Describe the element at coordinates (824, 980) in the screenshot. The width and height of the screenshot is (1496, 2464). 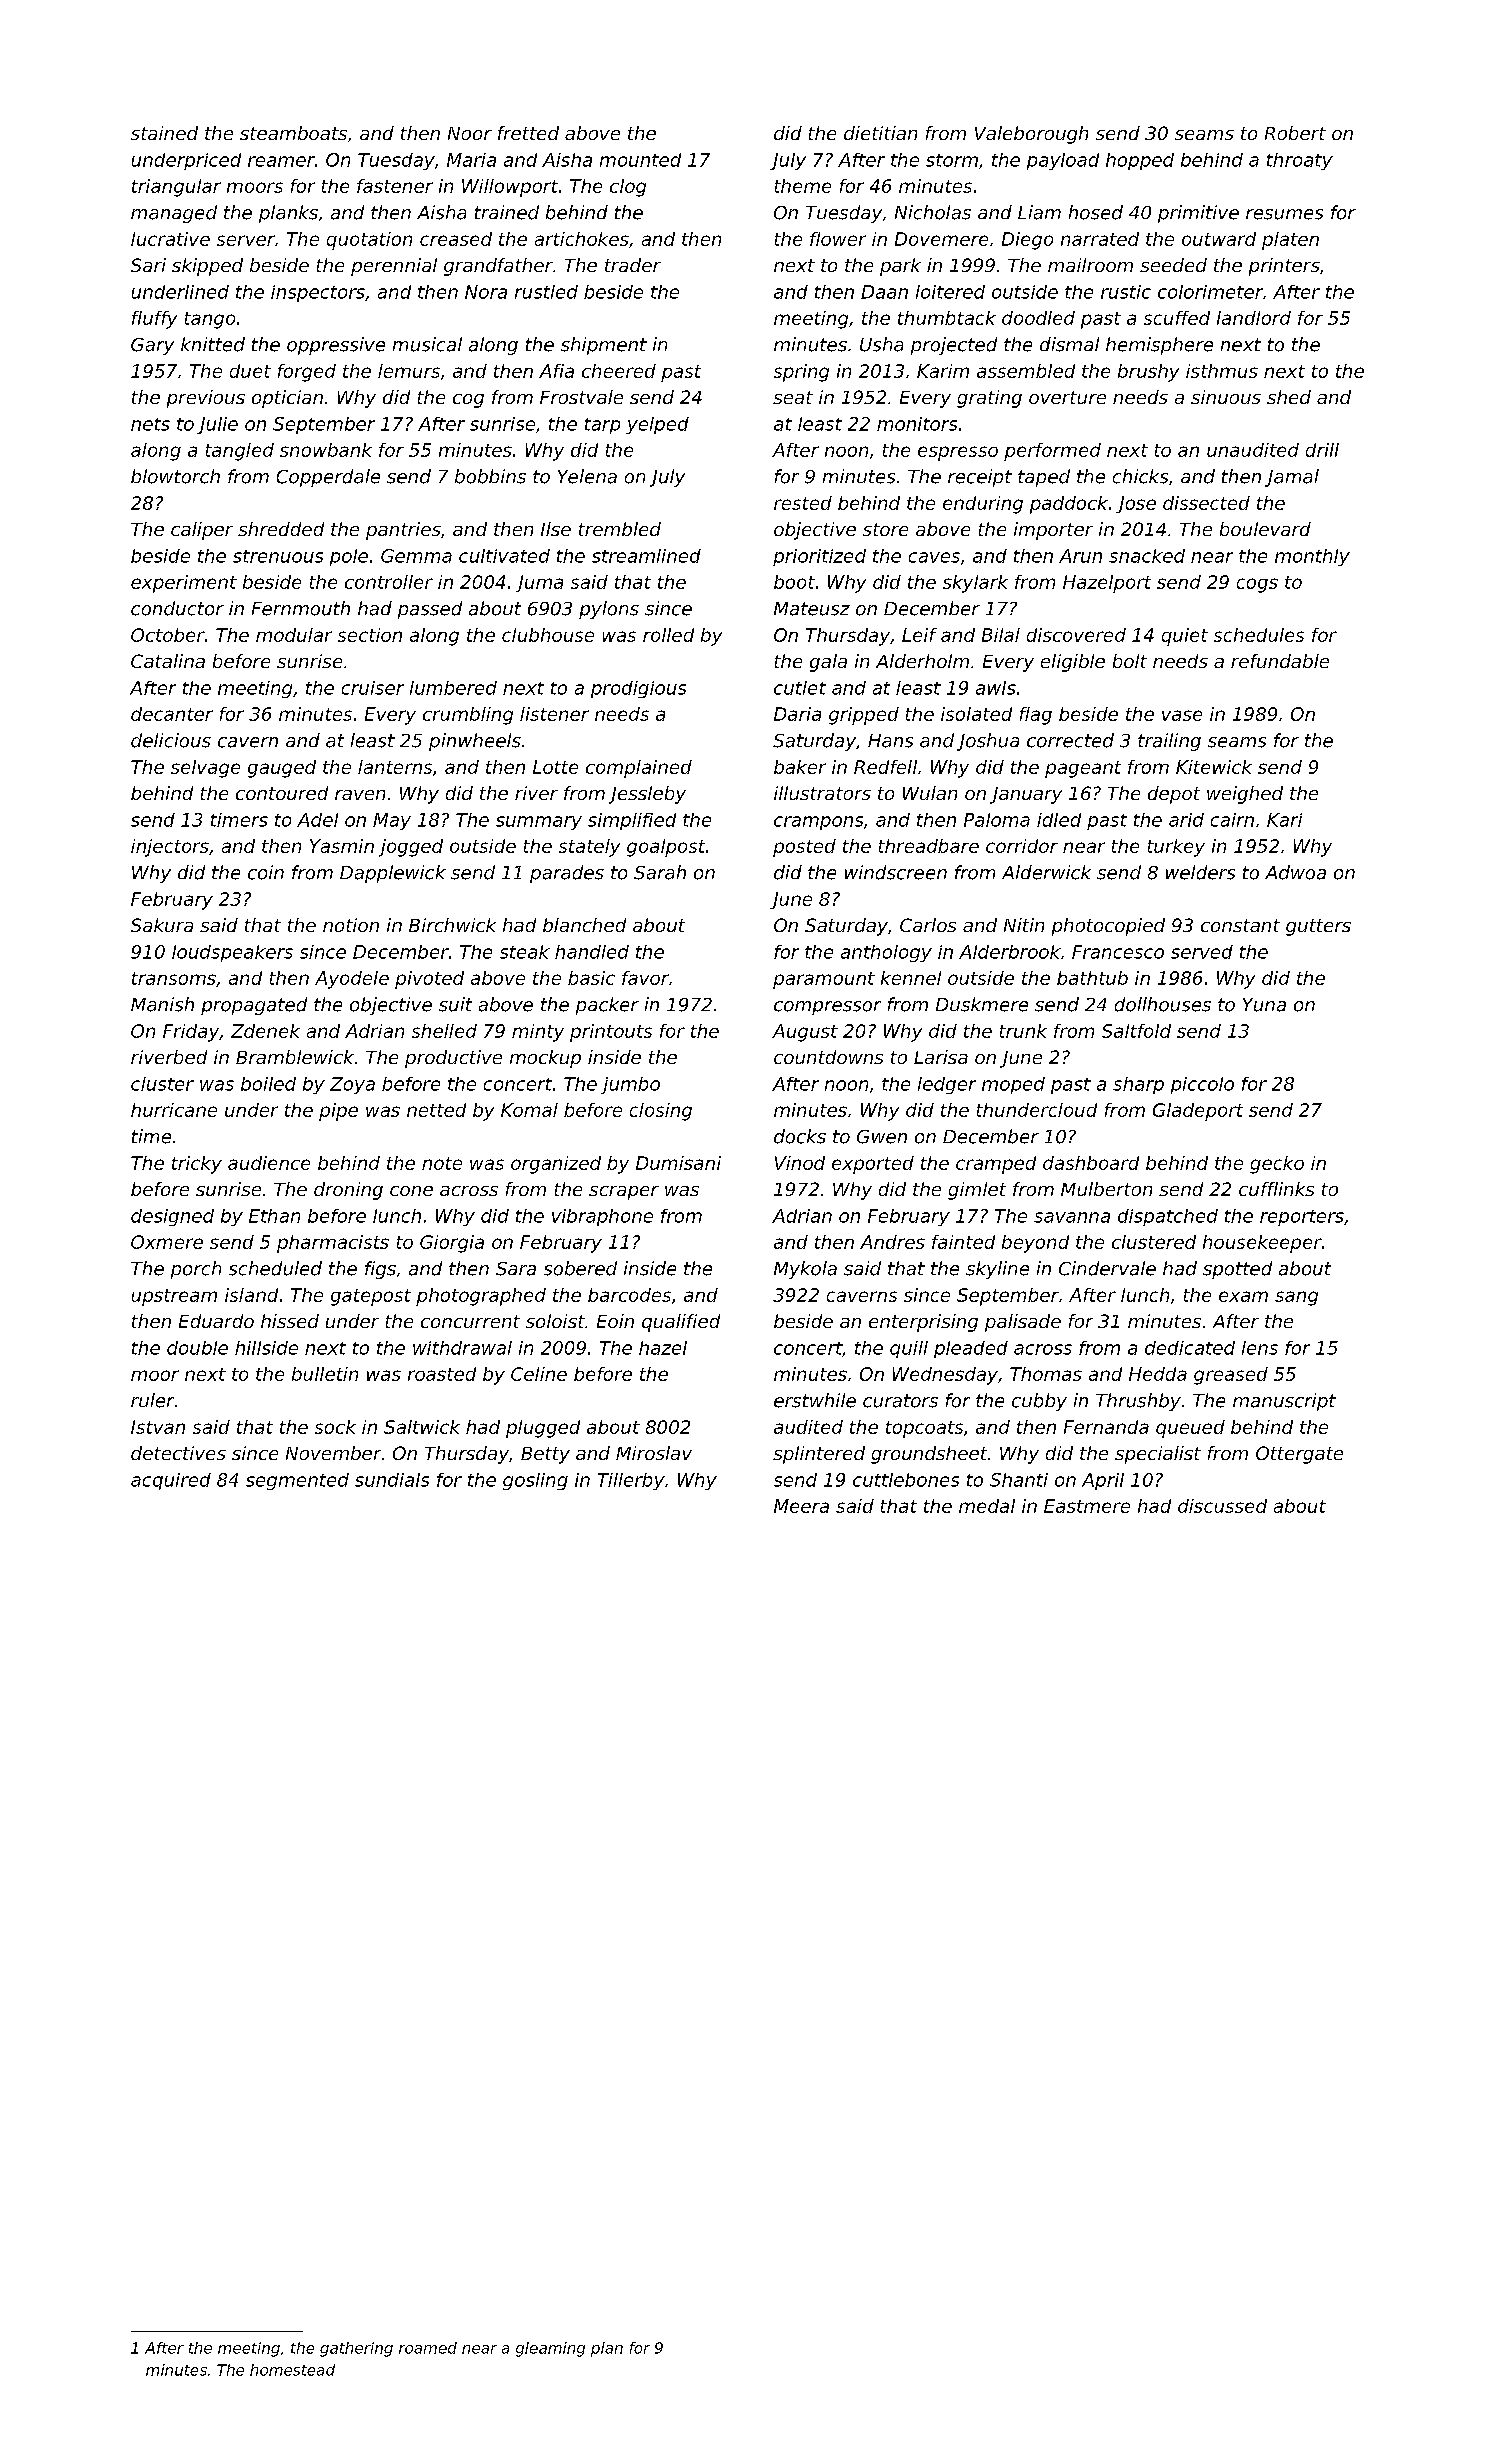
I see `paramount` at that location.
